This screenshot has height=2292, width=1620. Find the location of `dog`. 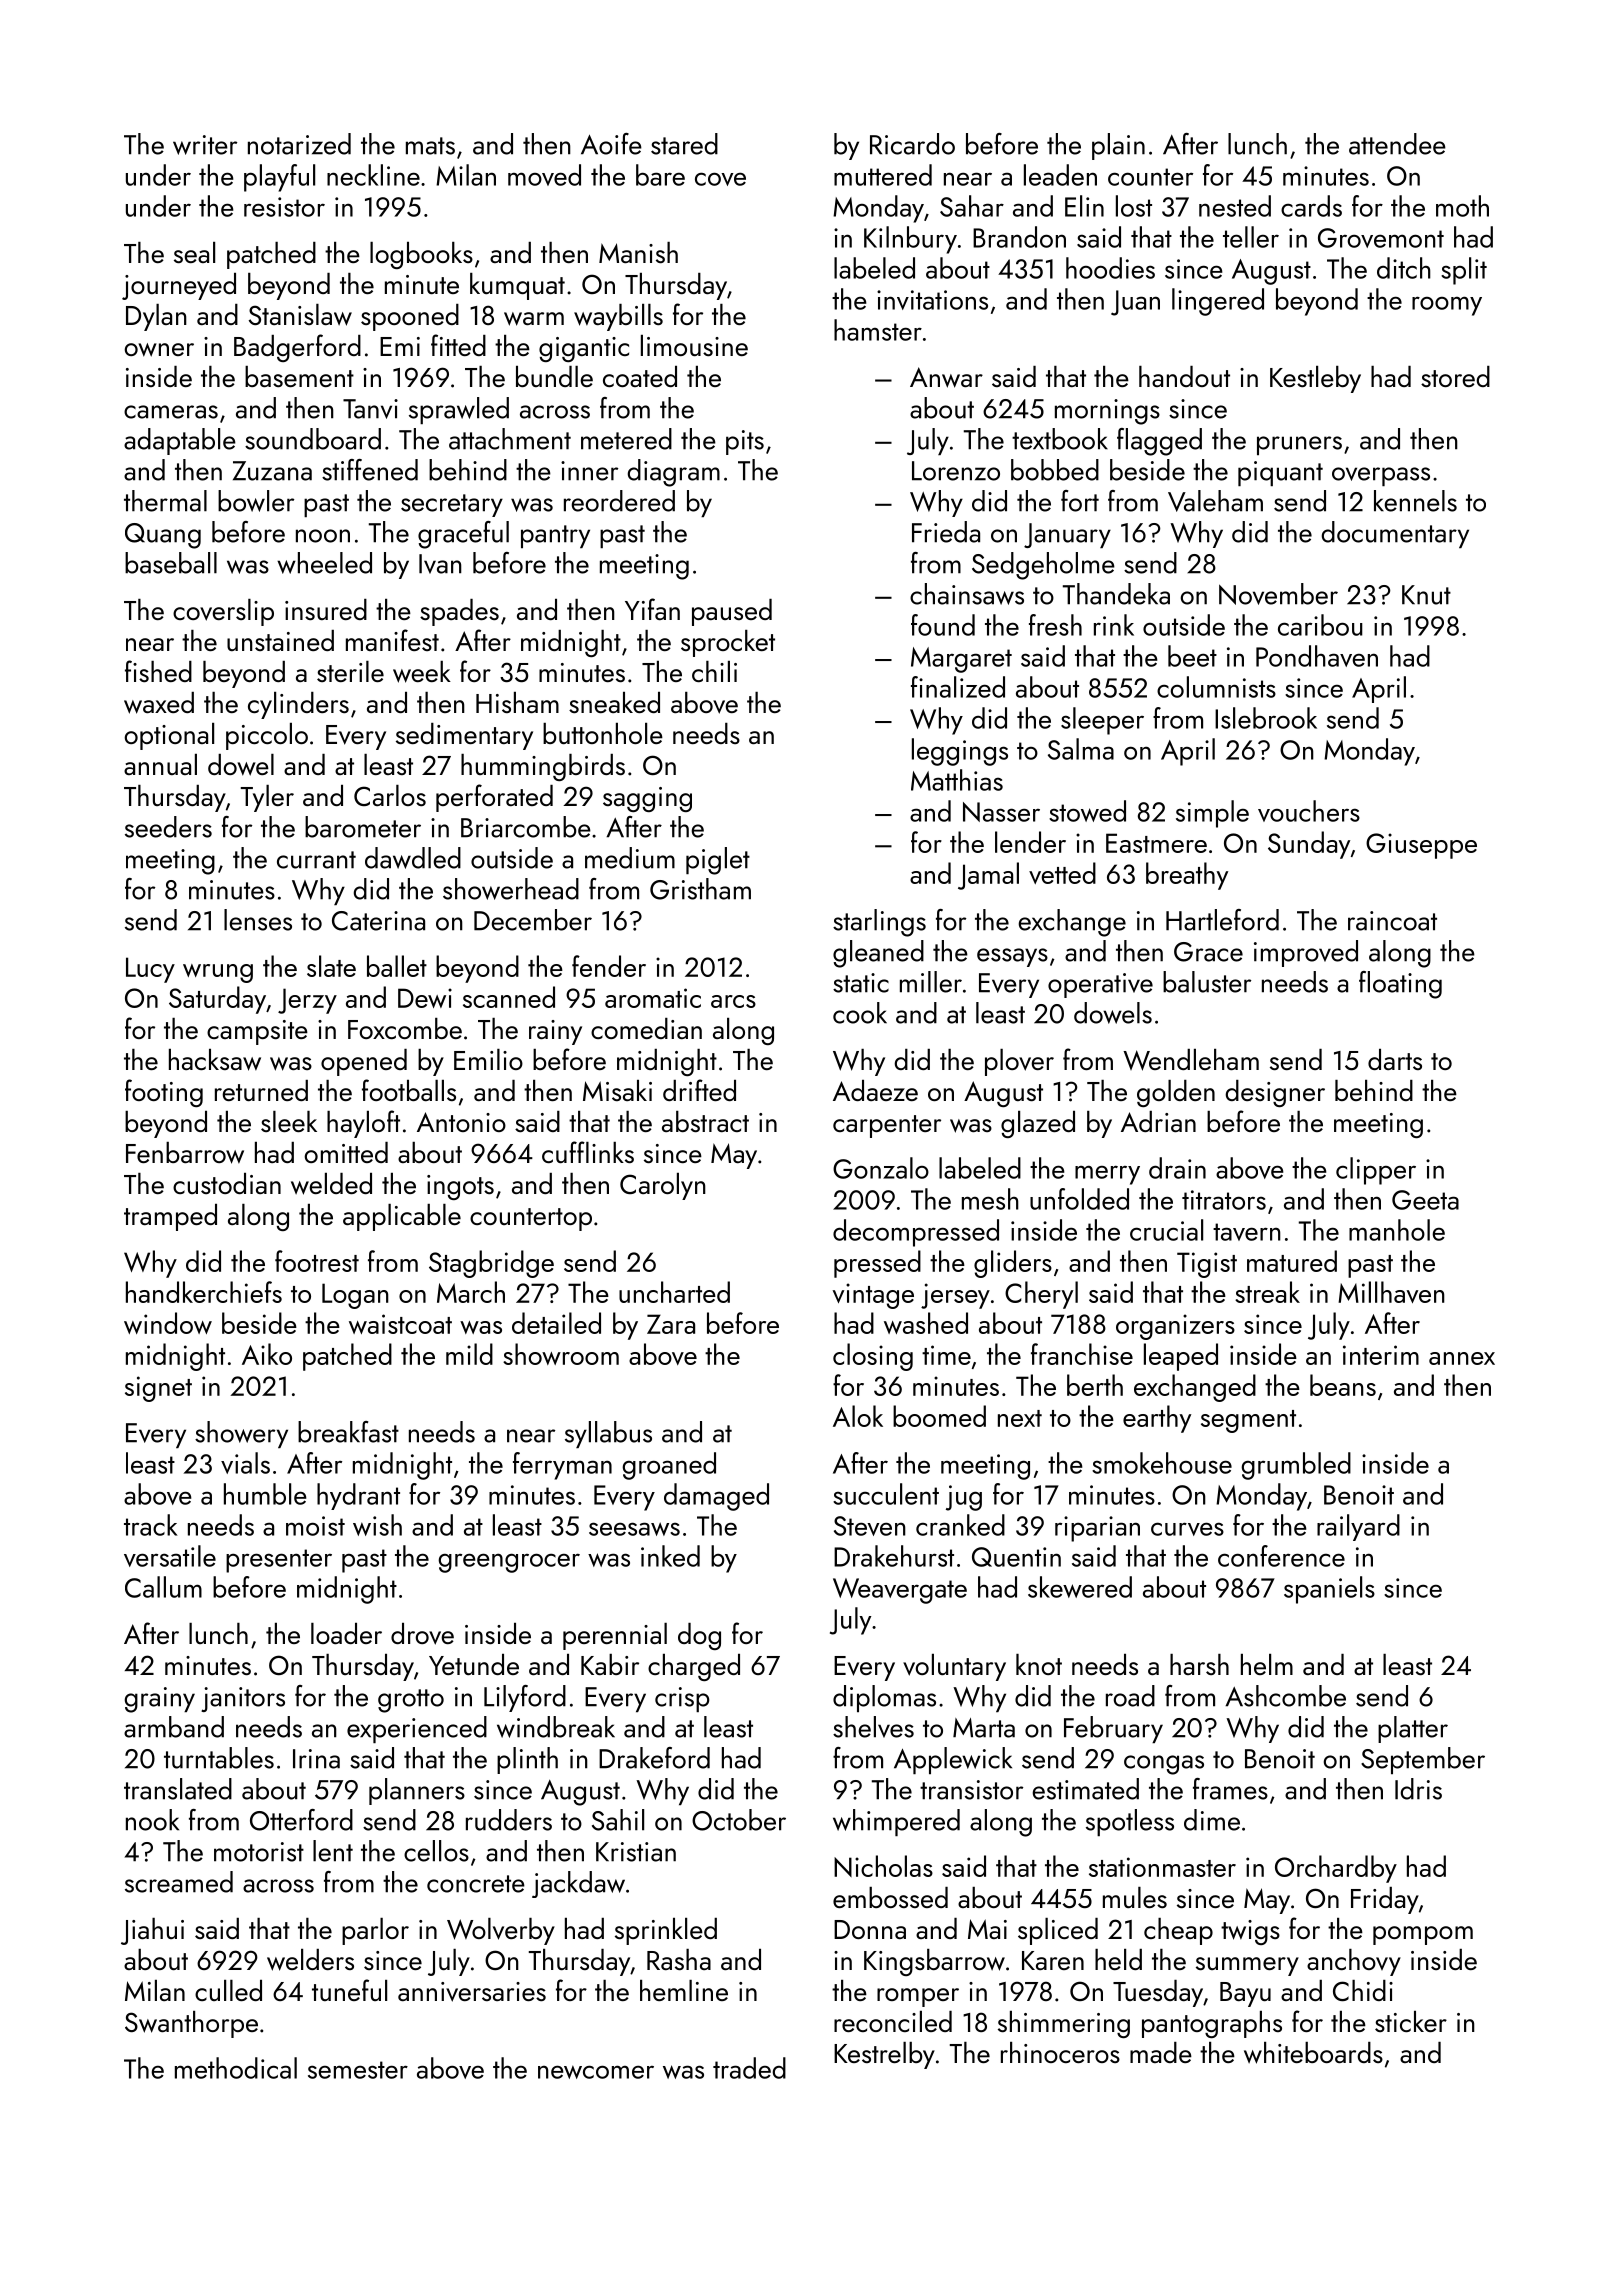

dog is located at coordinates (699, 1636).
